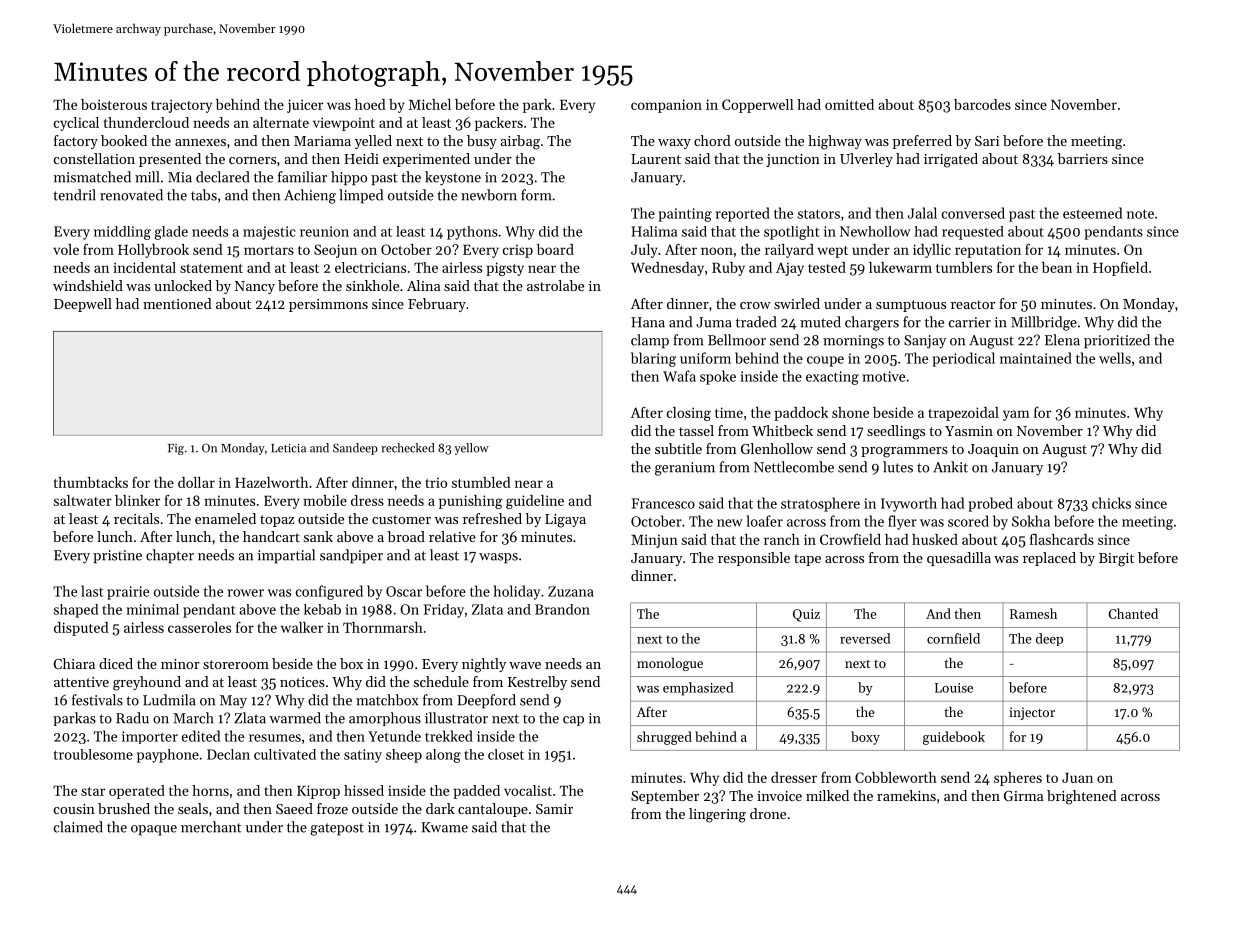 This image has height=952, width=1233. What do you see at coordinates (288, 448) in the image?
I see `Leticia` at bounding box center [288, 448].
